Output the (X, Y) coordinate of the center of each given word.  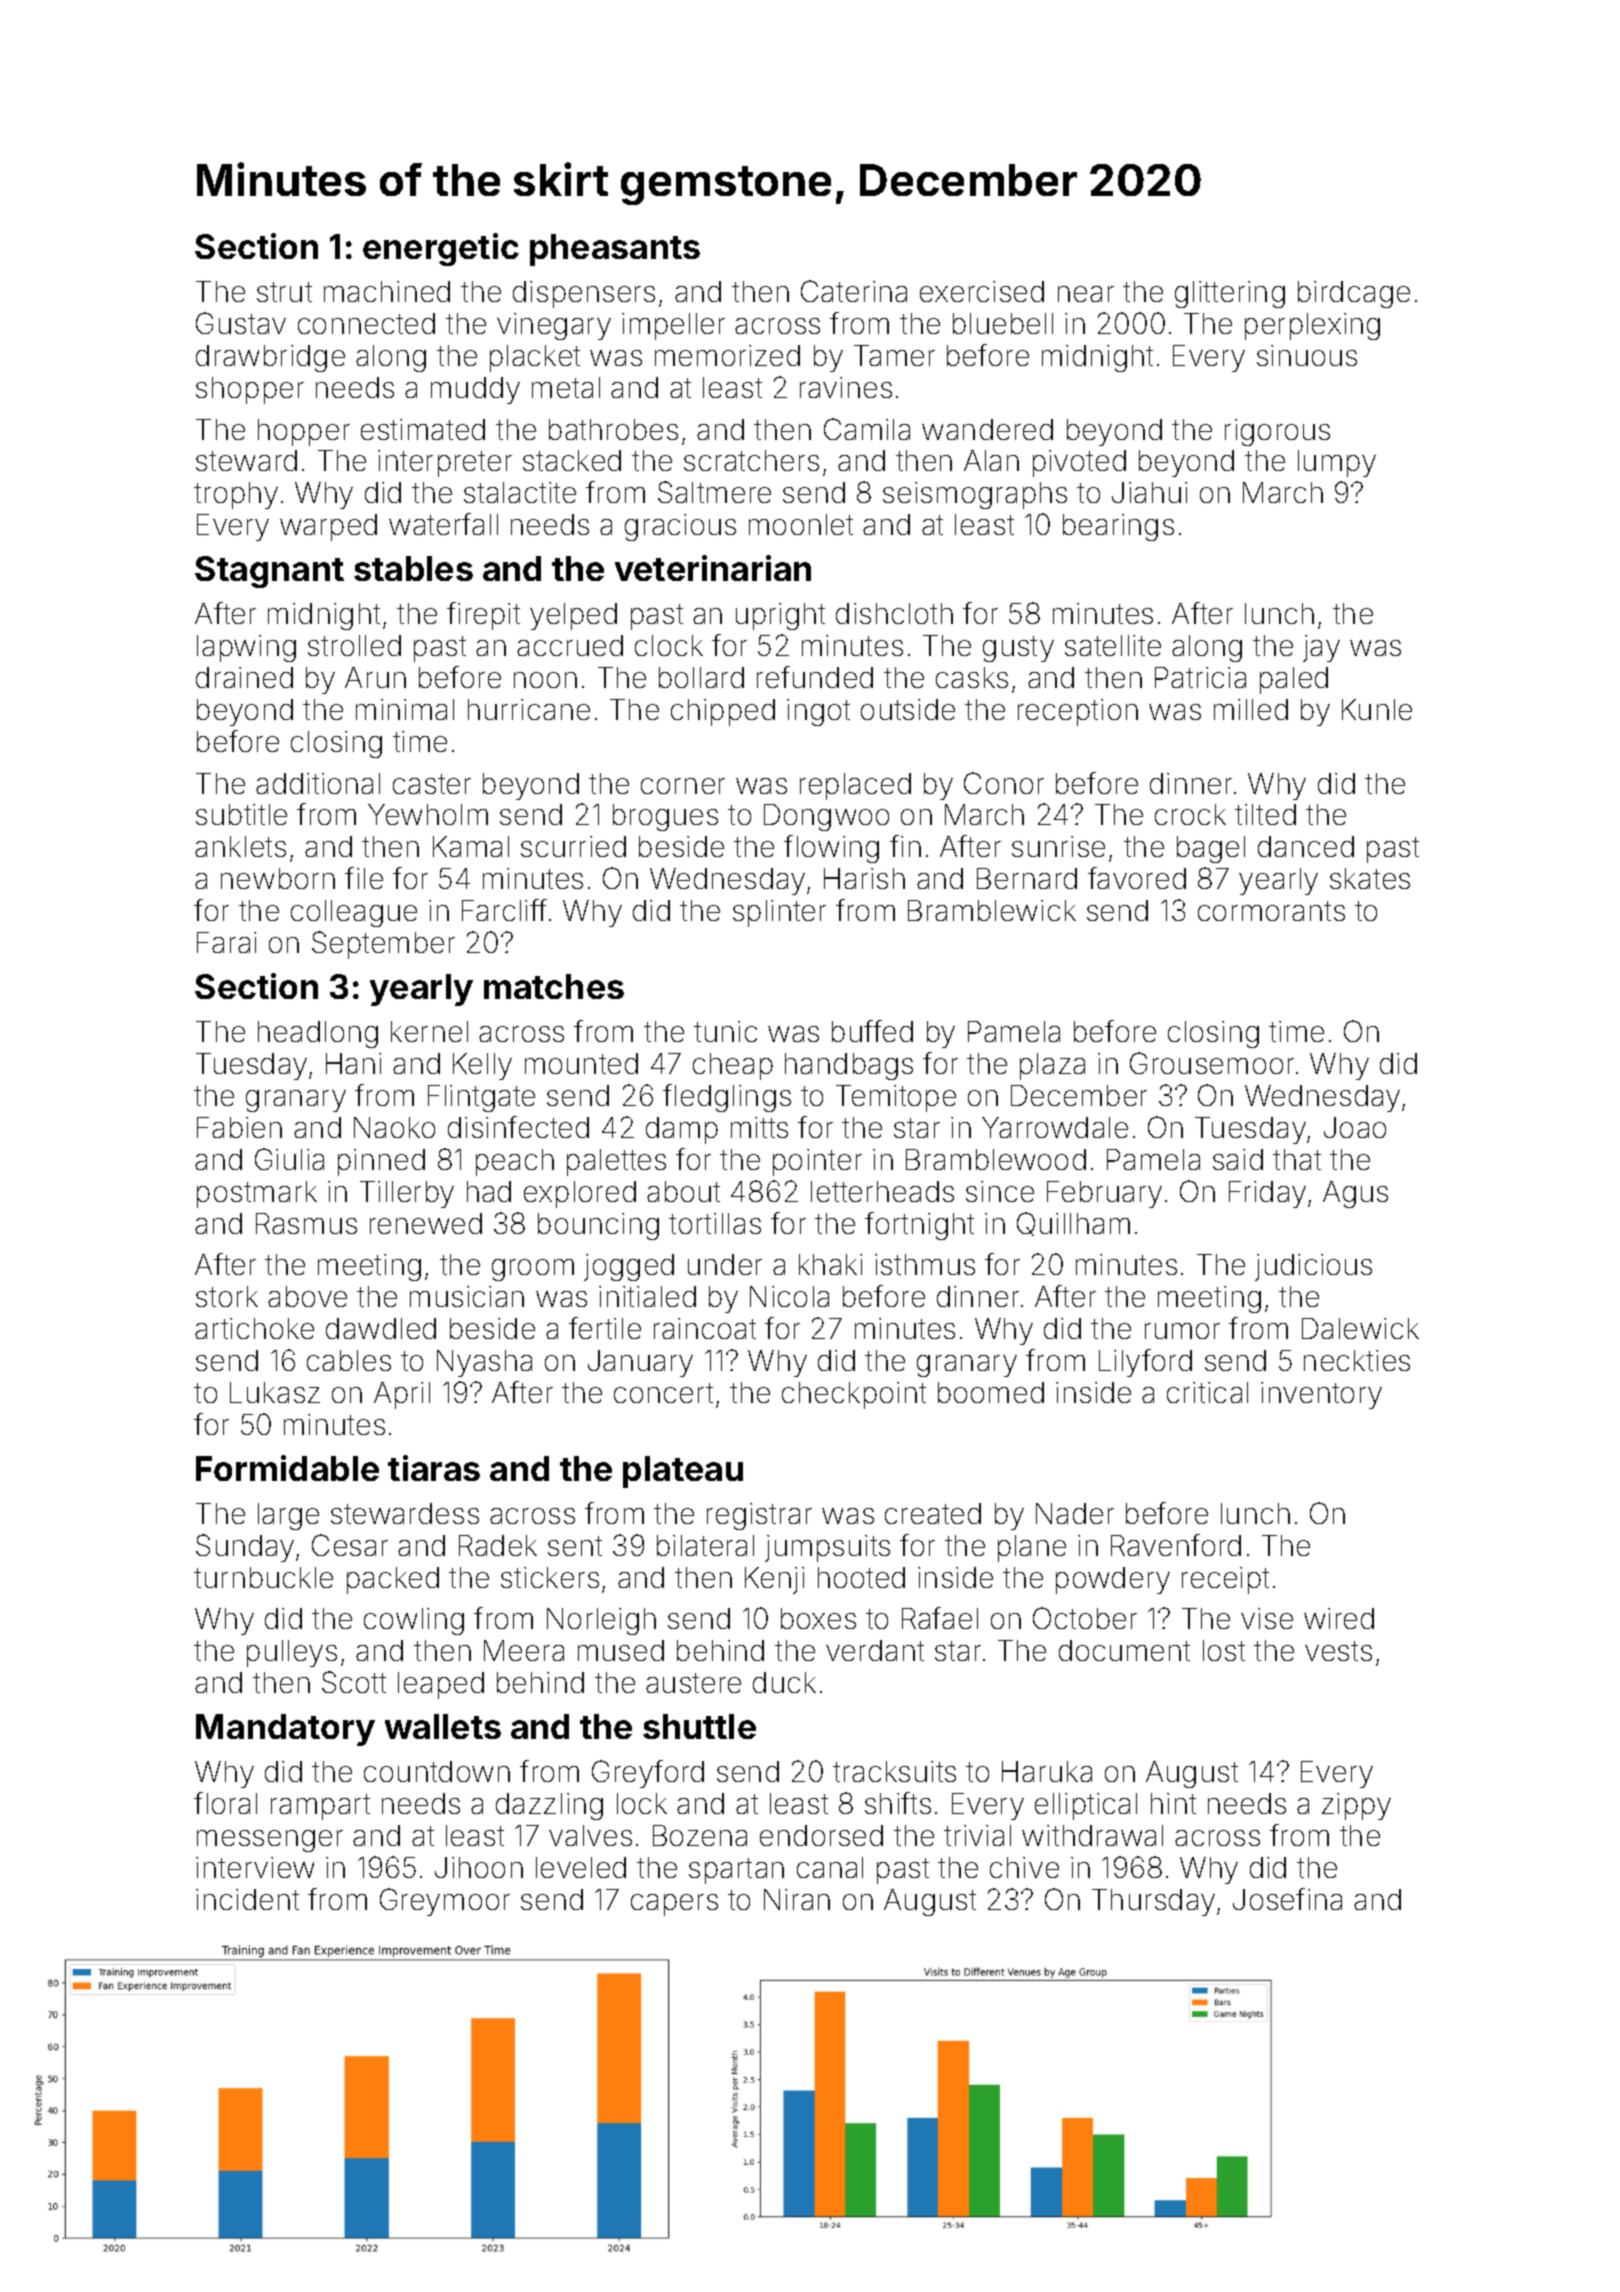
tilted (1265, 814)
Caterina (854, 291)
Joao (1355, 1127)
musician (467, 1296)
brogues (665, 817)
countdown (437, 1771)
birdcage (1354, 294)
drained (244, 677)
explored (580, 1194)
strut (284, 292)
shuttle (699, 1726)
